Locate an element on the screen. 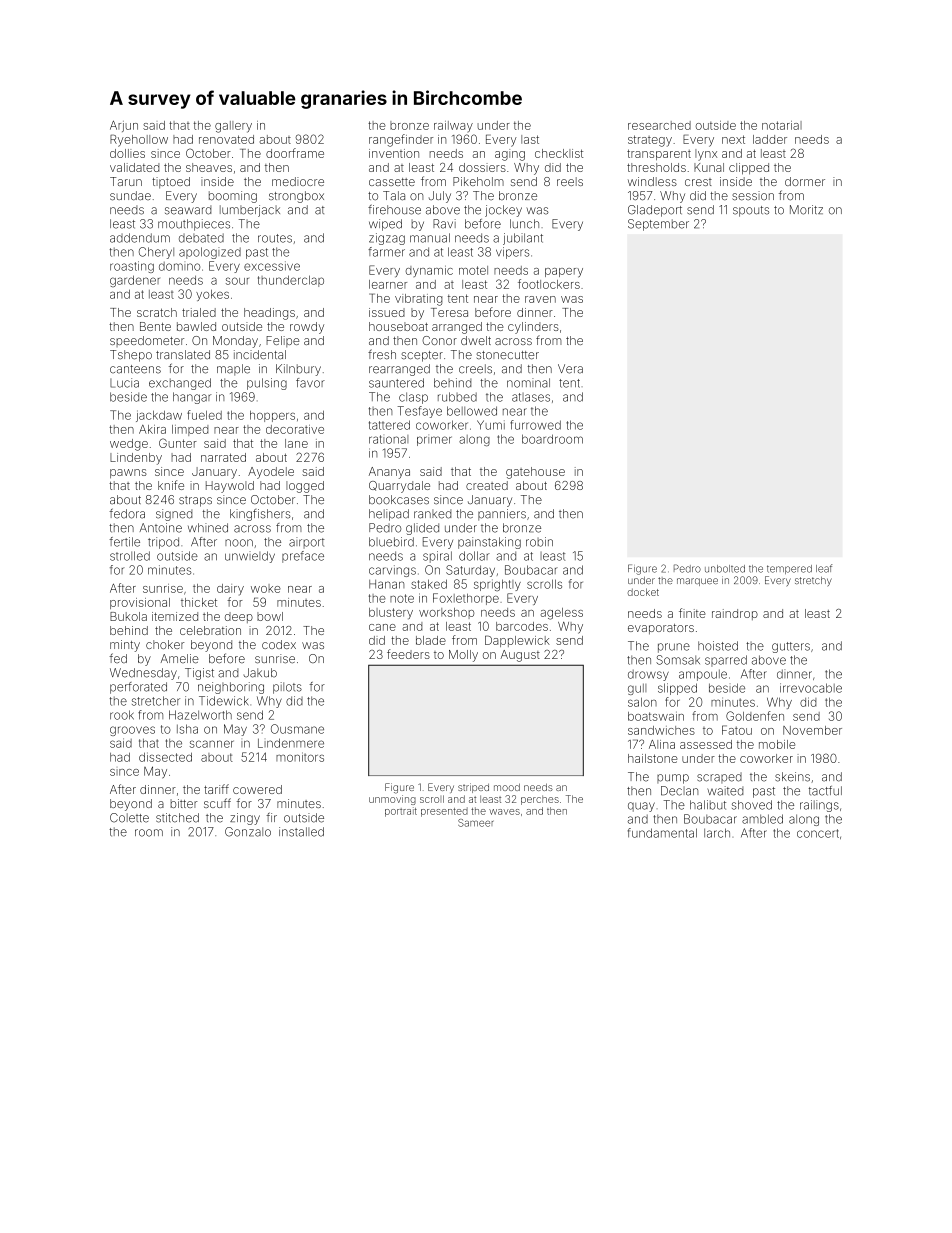 The image size is (952, 1233). Pikeholm is located at coordinates (478, 181).
